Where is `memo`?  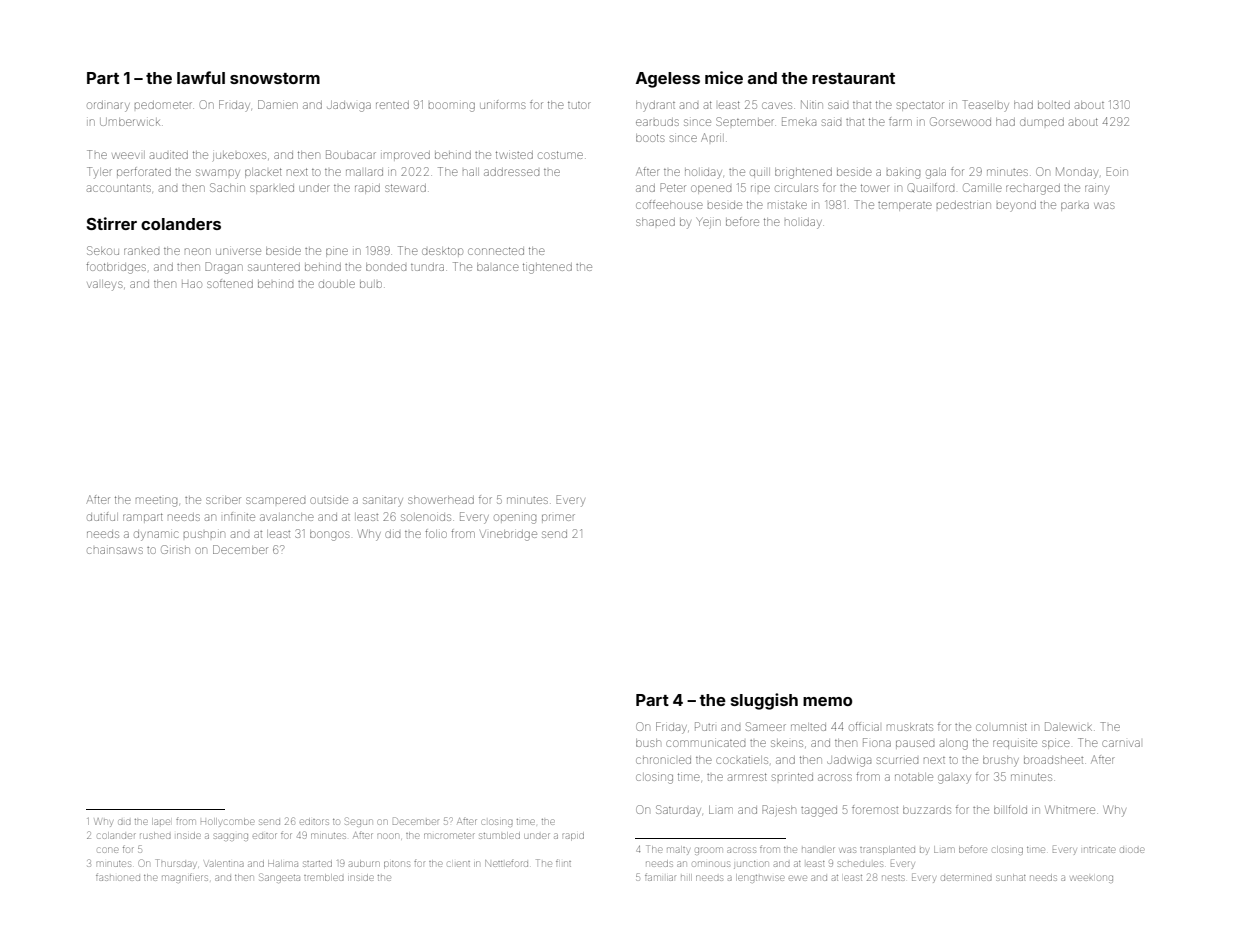 memo is located at coordinates (827, 701).
